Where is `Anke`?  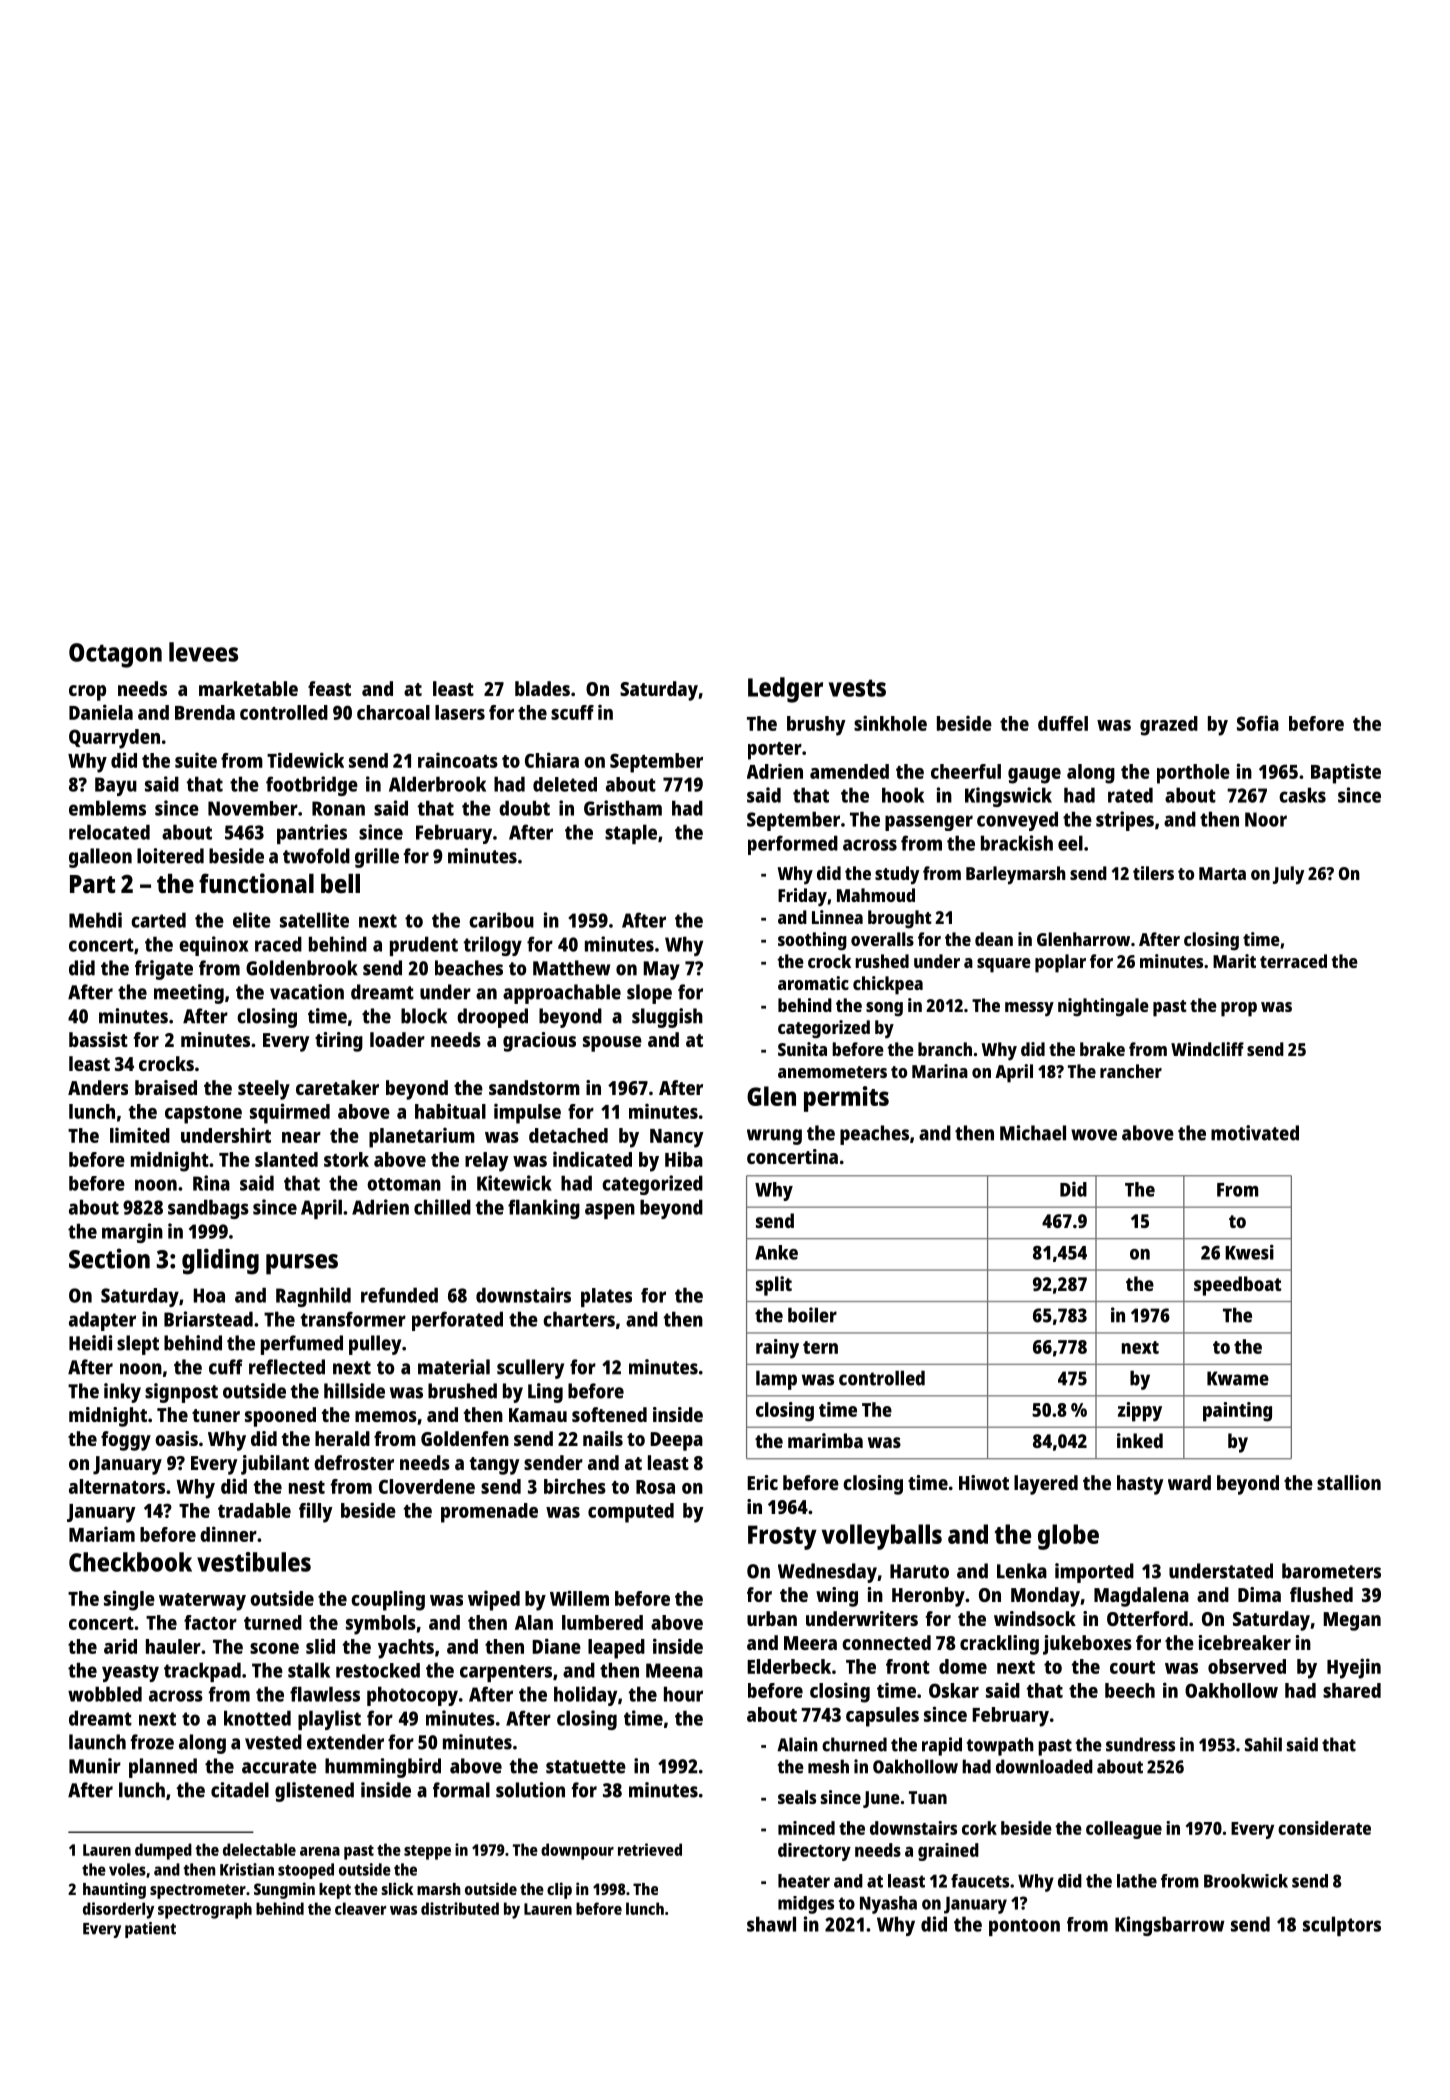 Anke is located at coordinates (776, 1252).
